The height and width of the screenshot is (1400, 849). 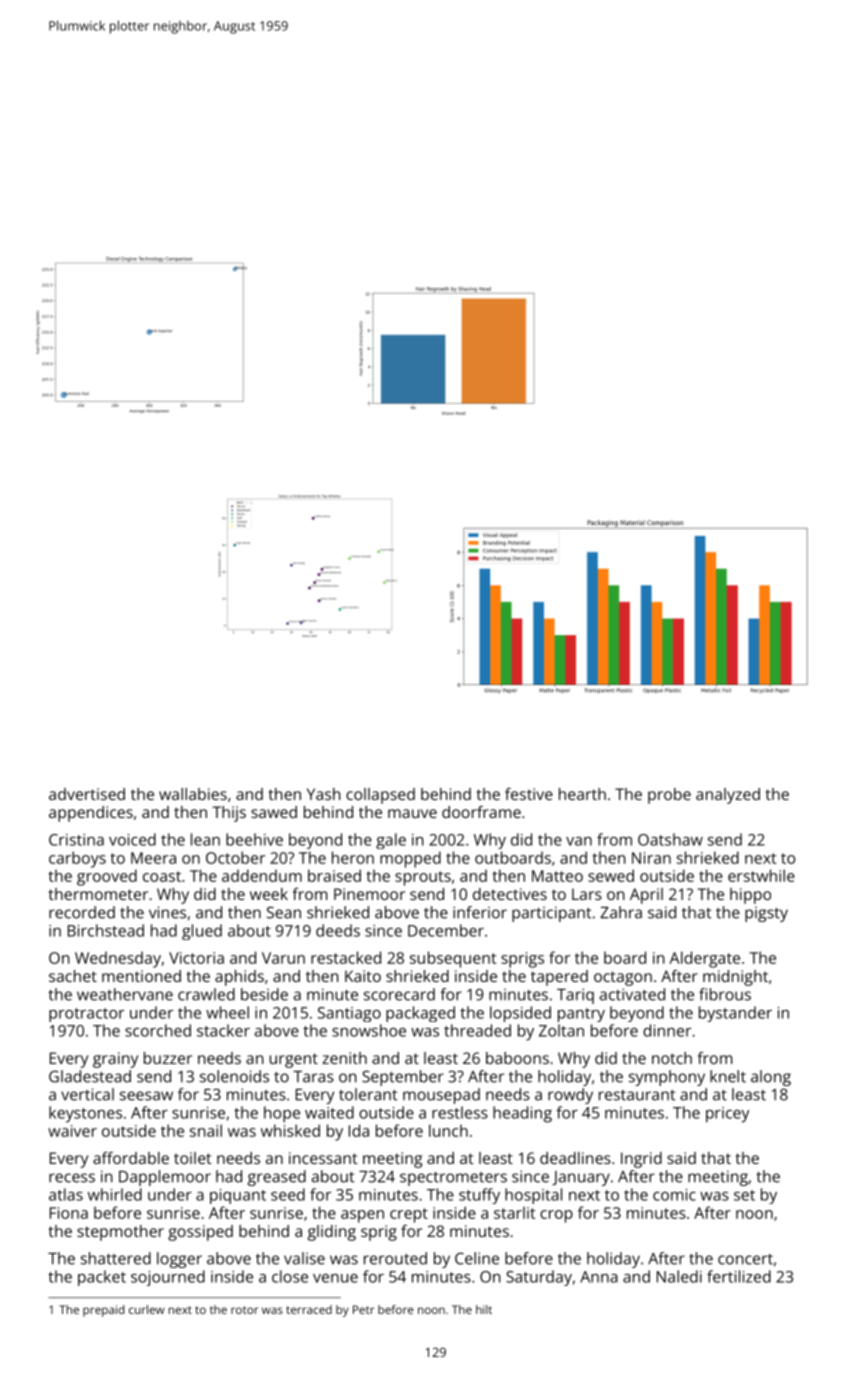 What do you see at coordinates (735, 978) in the screenshot?
I see `midnight` at bounding box center [735, 978].
